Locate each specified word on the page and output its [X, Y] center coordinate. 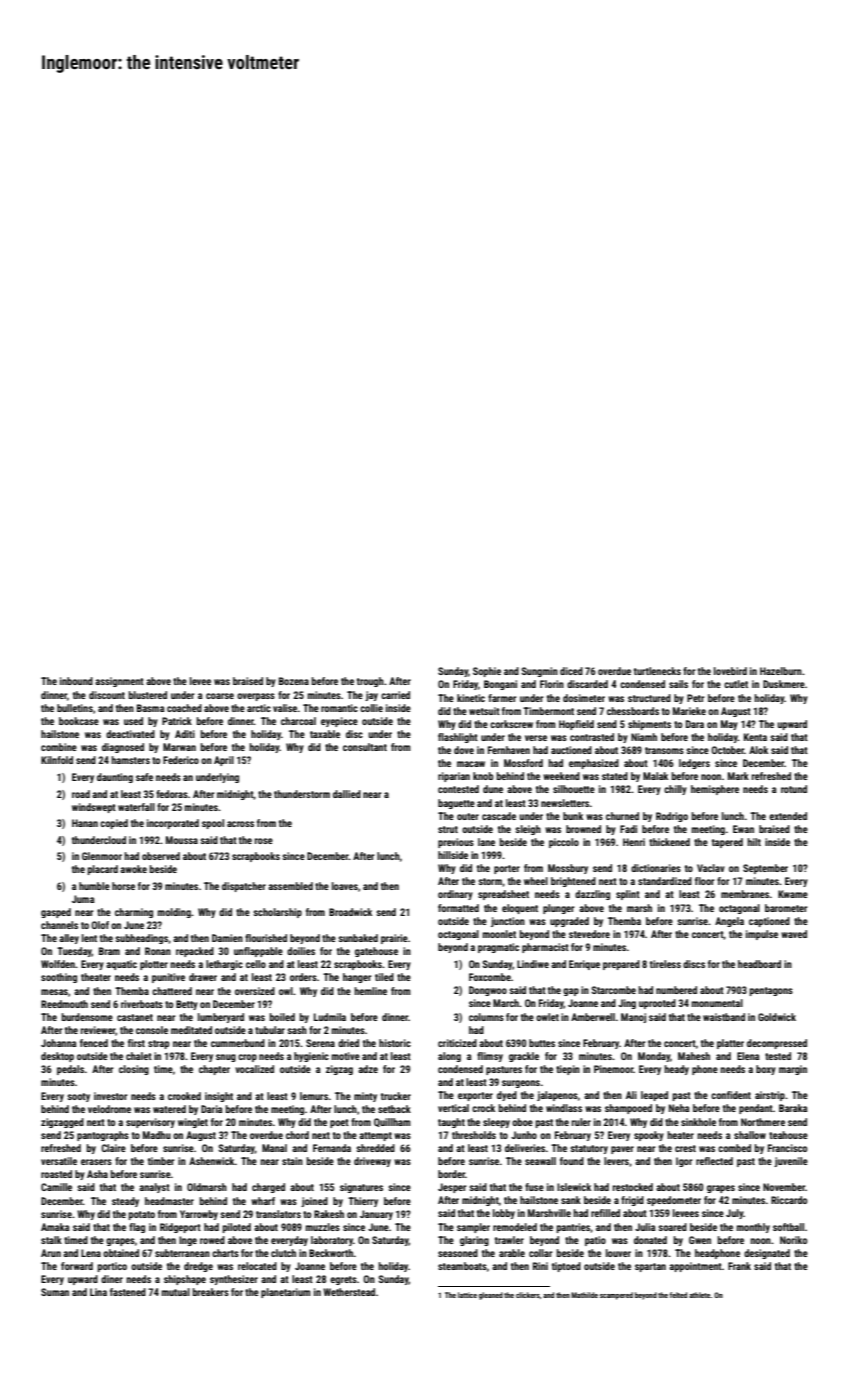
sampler [473, 1228]
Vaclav [711, 868]
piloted [237, 1228]
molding [174, 913]
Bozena [294, 681]
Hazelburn [781, 671]
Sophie [487, 672]
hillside [453, 855]
